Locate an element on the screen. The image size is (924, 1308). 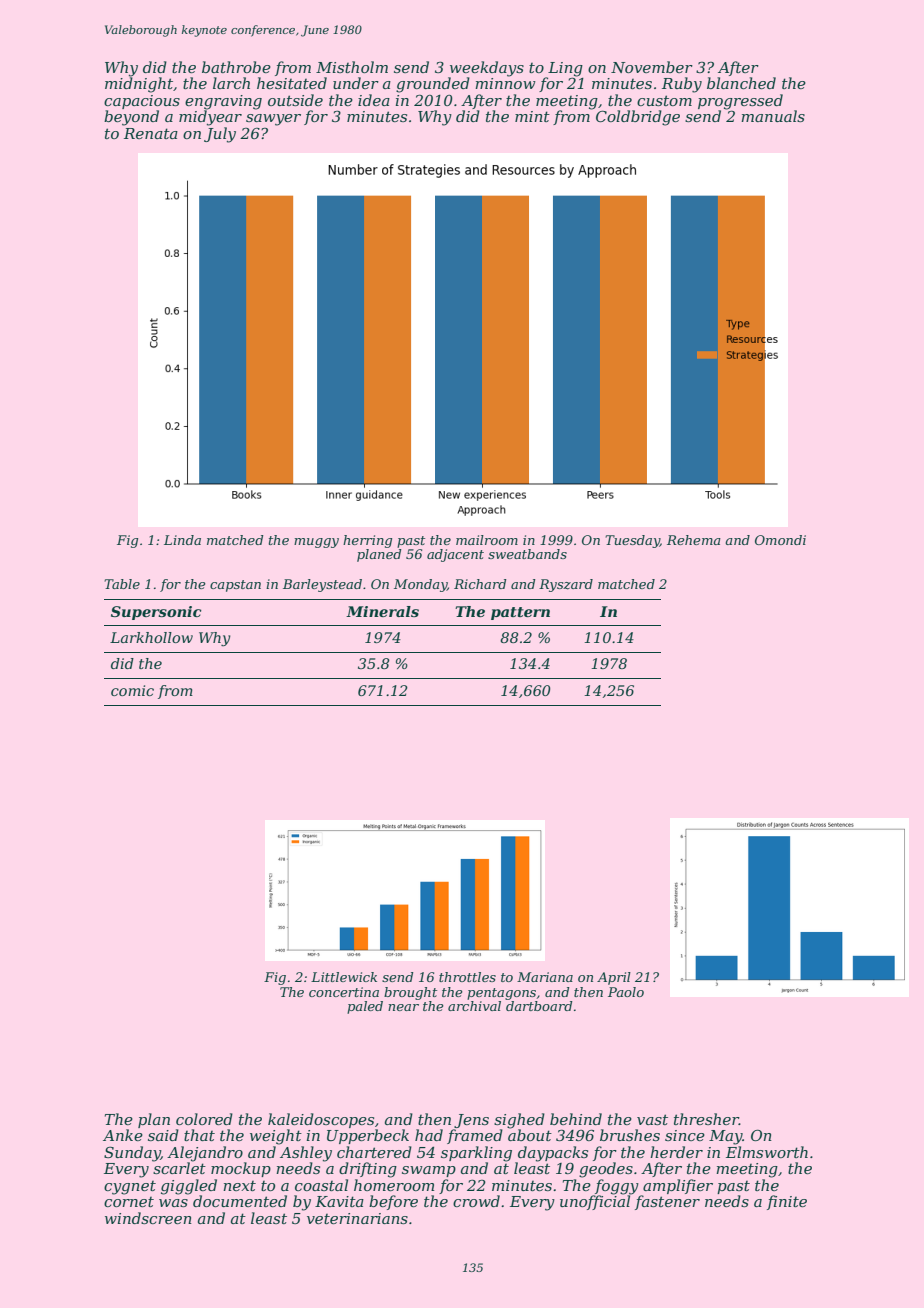
Linda is located at coordinates (182, 540).
